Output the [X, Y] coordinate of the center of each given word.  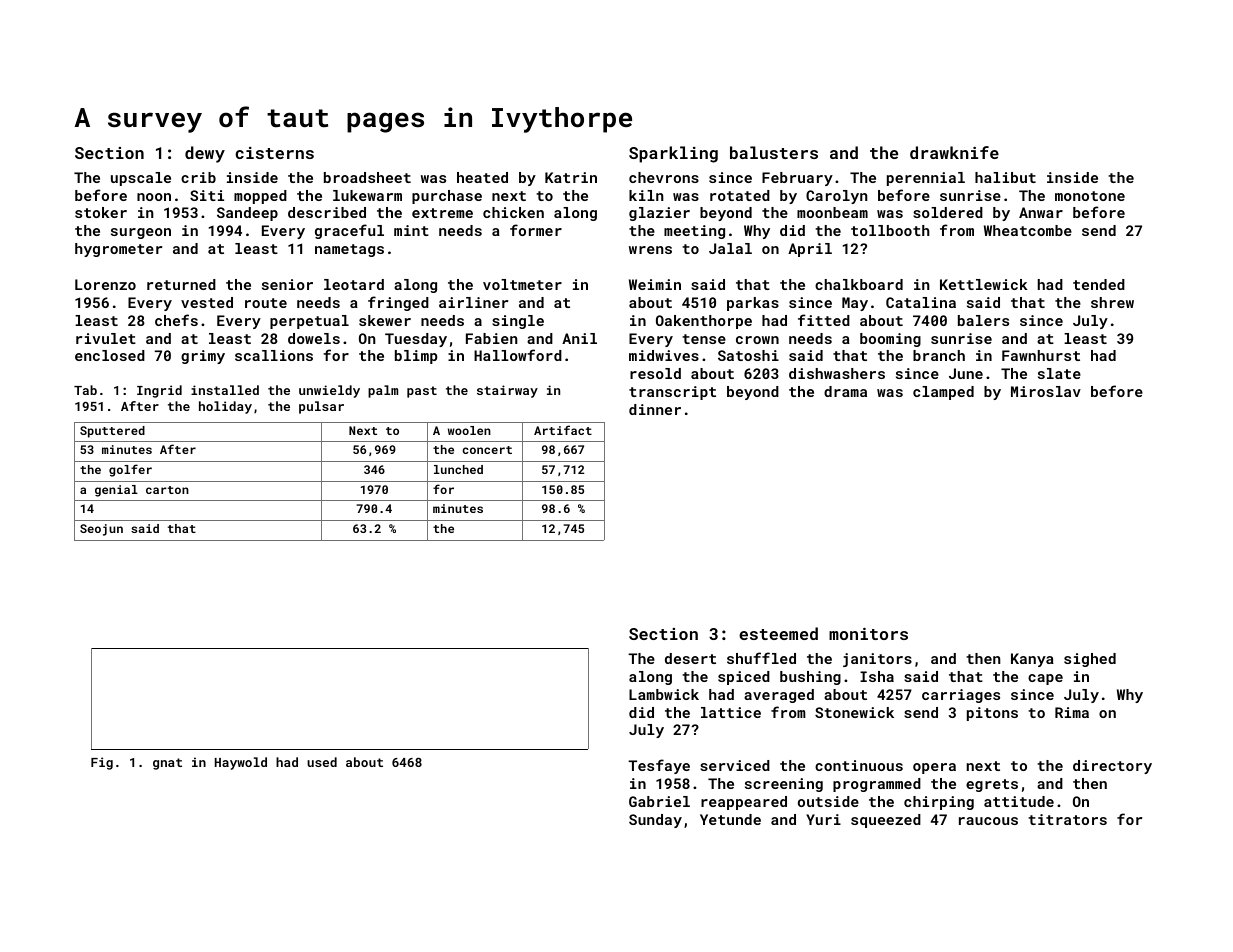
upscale [141, 179]
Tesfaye [659, 766]
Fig [102, 763]
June [966, 373]
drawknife [954, 152]
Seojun [101, 530]
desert [690, 658]
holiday [225, 407]
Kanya [1032, 660]
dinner [655, 409]
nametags [349, 250]
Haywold [241, 763]
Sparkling [673, 154]
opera [934, 768]
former [536, 230]
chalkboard [859, 284]
